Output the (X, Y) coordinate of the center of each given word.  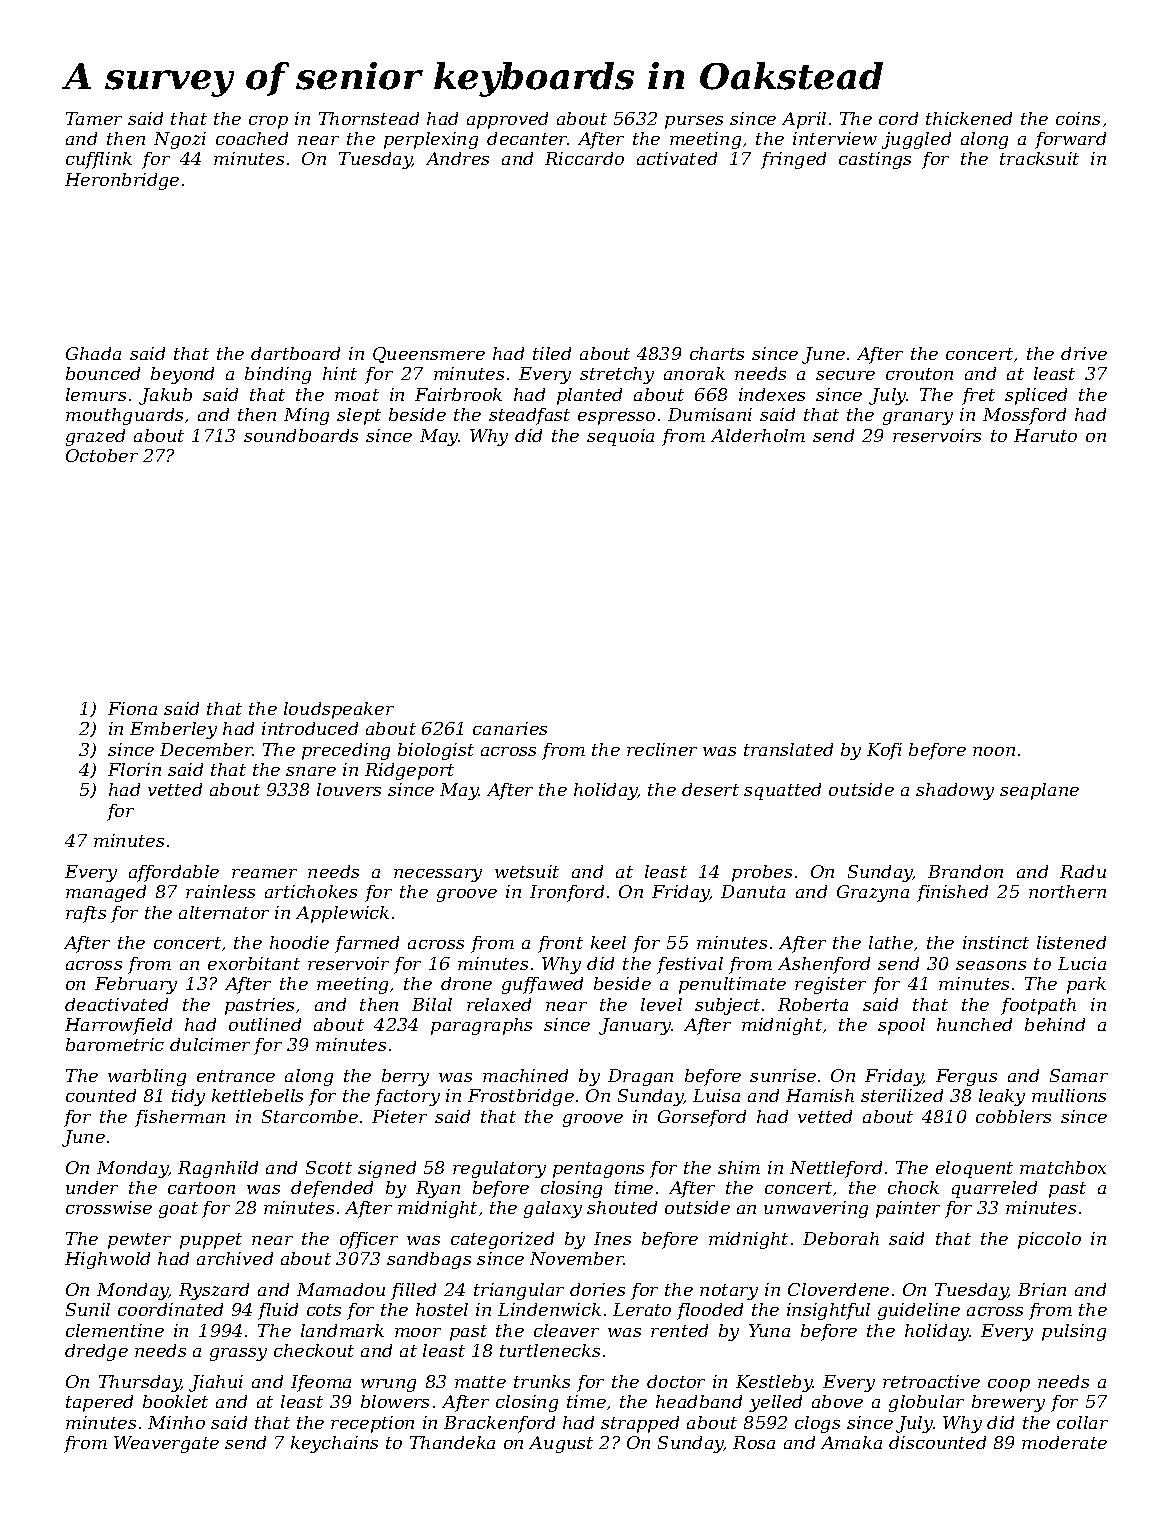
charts (717, 353)
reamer (264, 873)
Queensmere (429, 355)
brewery (1008, 1403)
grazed (95, 437)
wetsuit (527, 871)
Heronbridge (122, 181)
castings (875, 160)
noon (994, 751)
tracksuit (1039, 158)
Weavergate (166, 1444)
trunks (542, 1381)
